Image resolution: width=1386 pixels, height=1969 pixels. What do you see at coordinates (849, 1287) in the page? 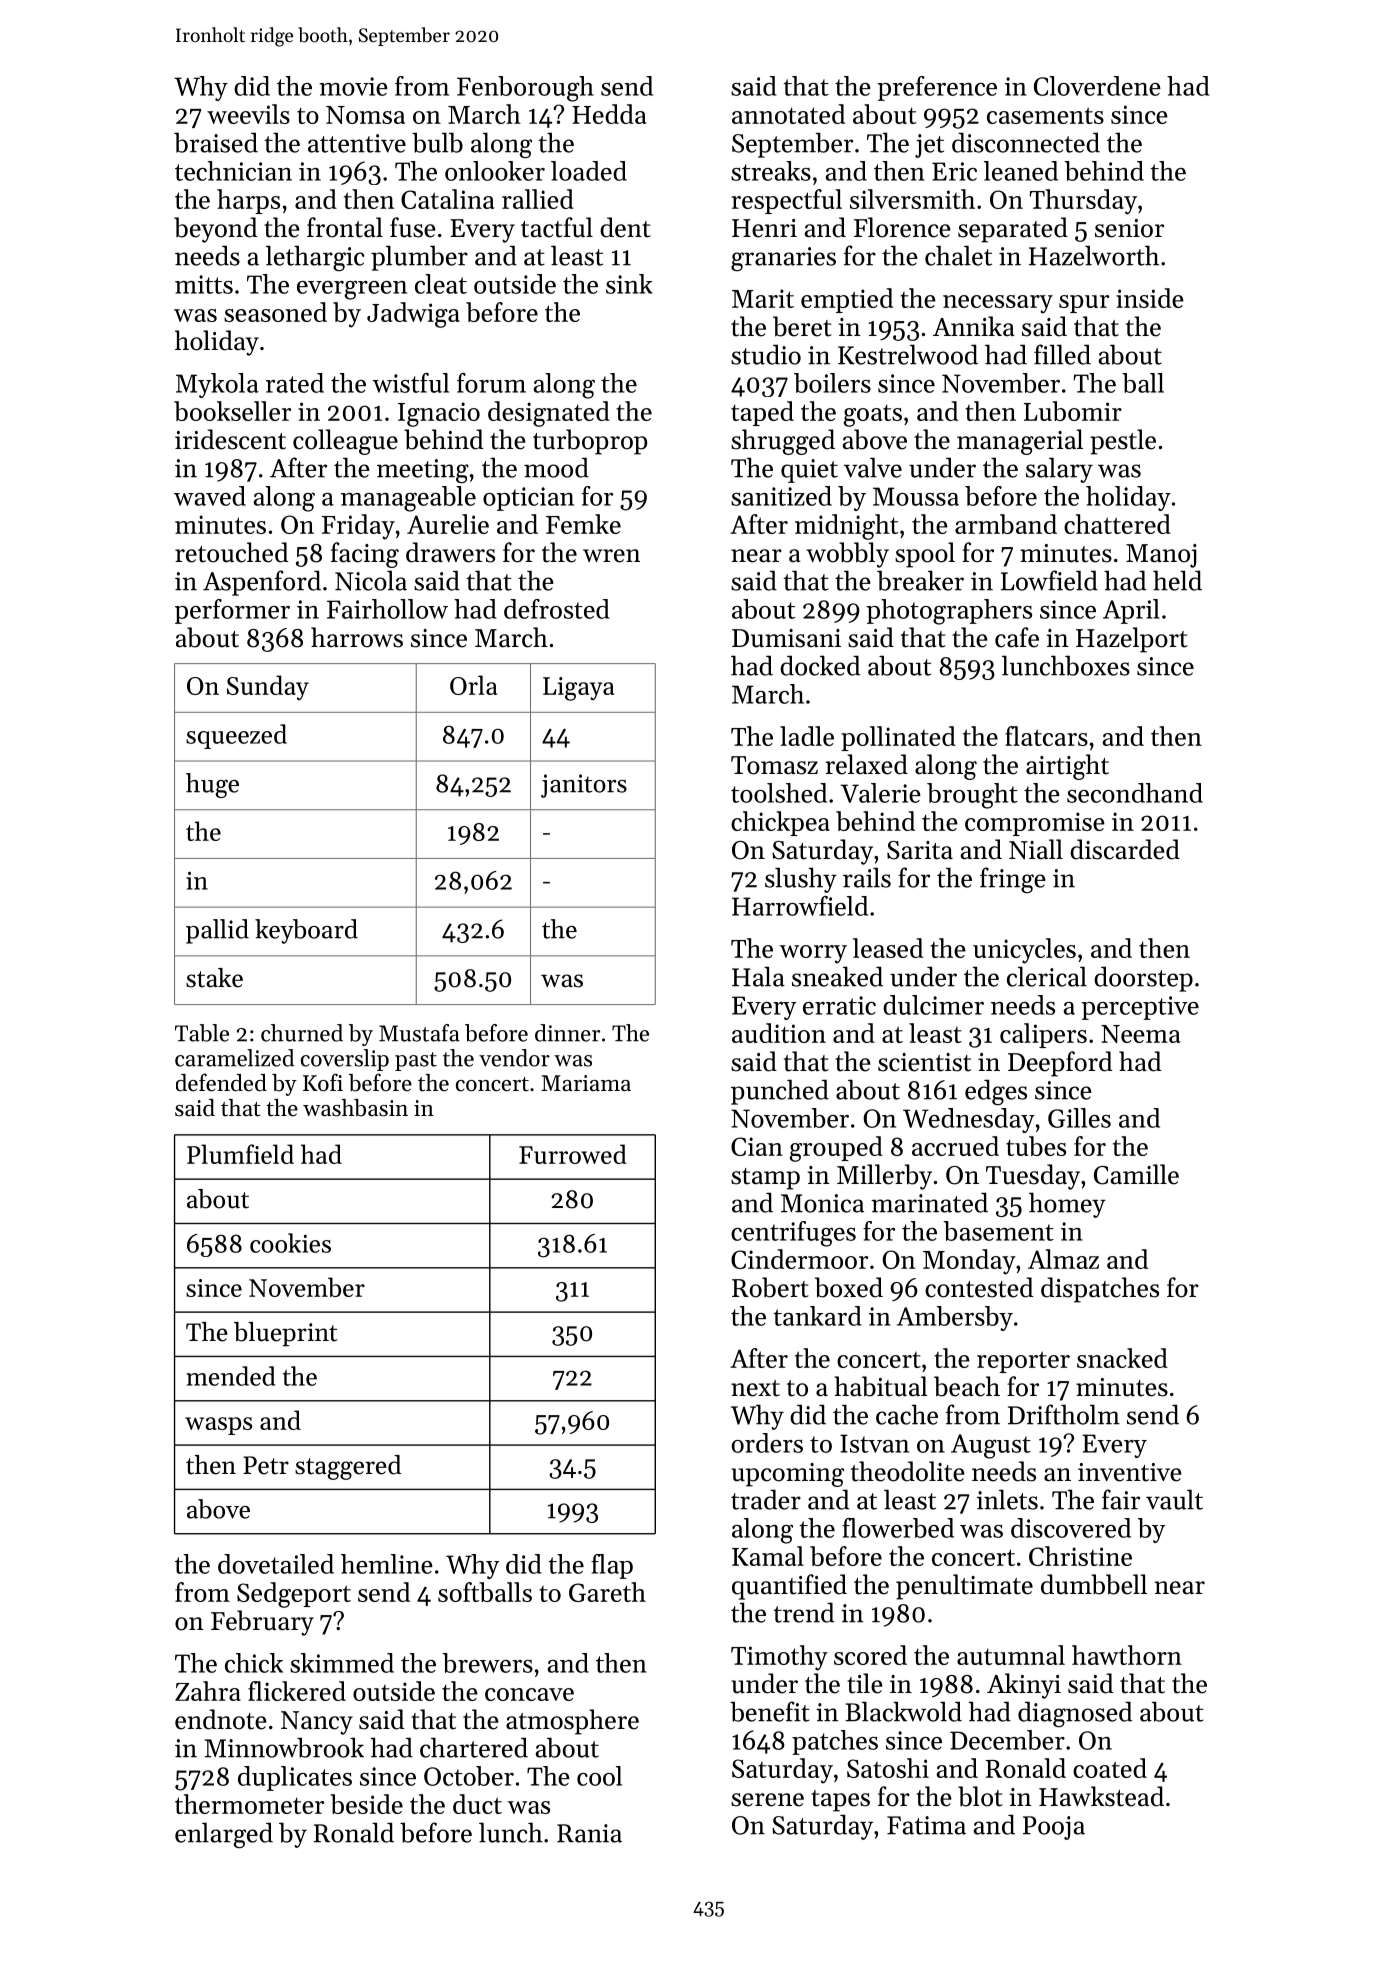
I see `boxed` at bounding box center [849, 1287].
